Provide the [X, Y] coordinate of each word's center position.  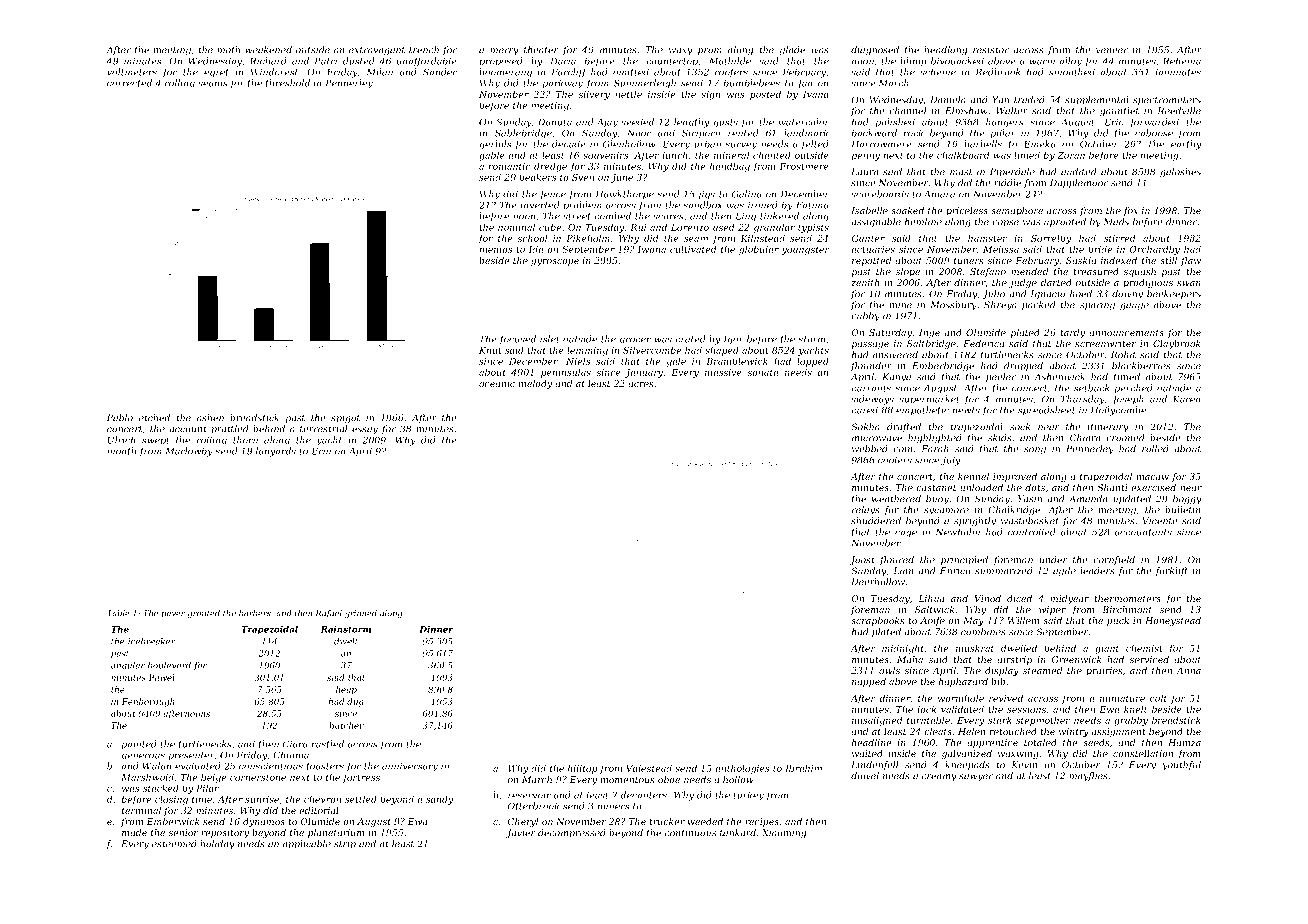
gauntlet [1119, 112]
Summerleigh [645, 84]
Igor [733, 340]
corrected [129, 83]
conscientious [271, 766]
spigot [345, 419]
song [1035, 451]
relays [865, 511]
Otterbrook [533, 806]
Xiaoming [784, 834]
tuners [969, 261]
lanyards [276, 452]
